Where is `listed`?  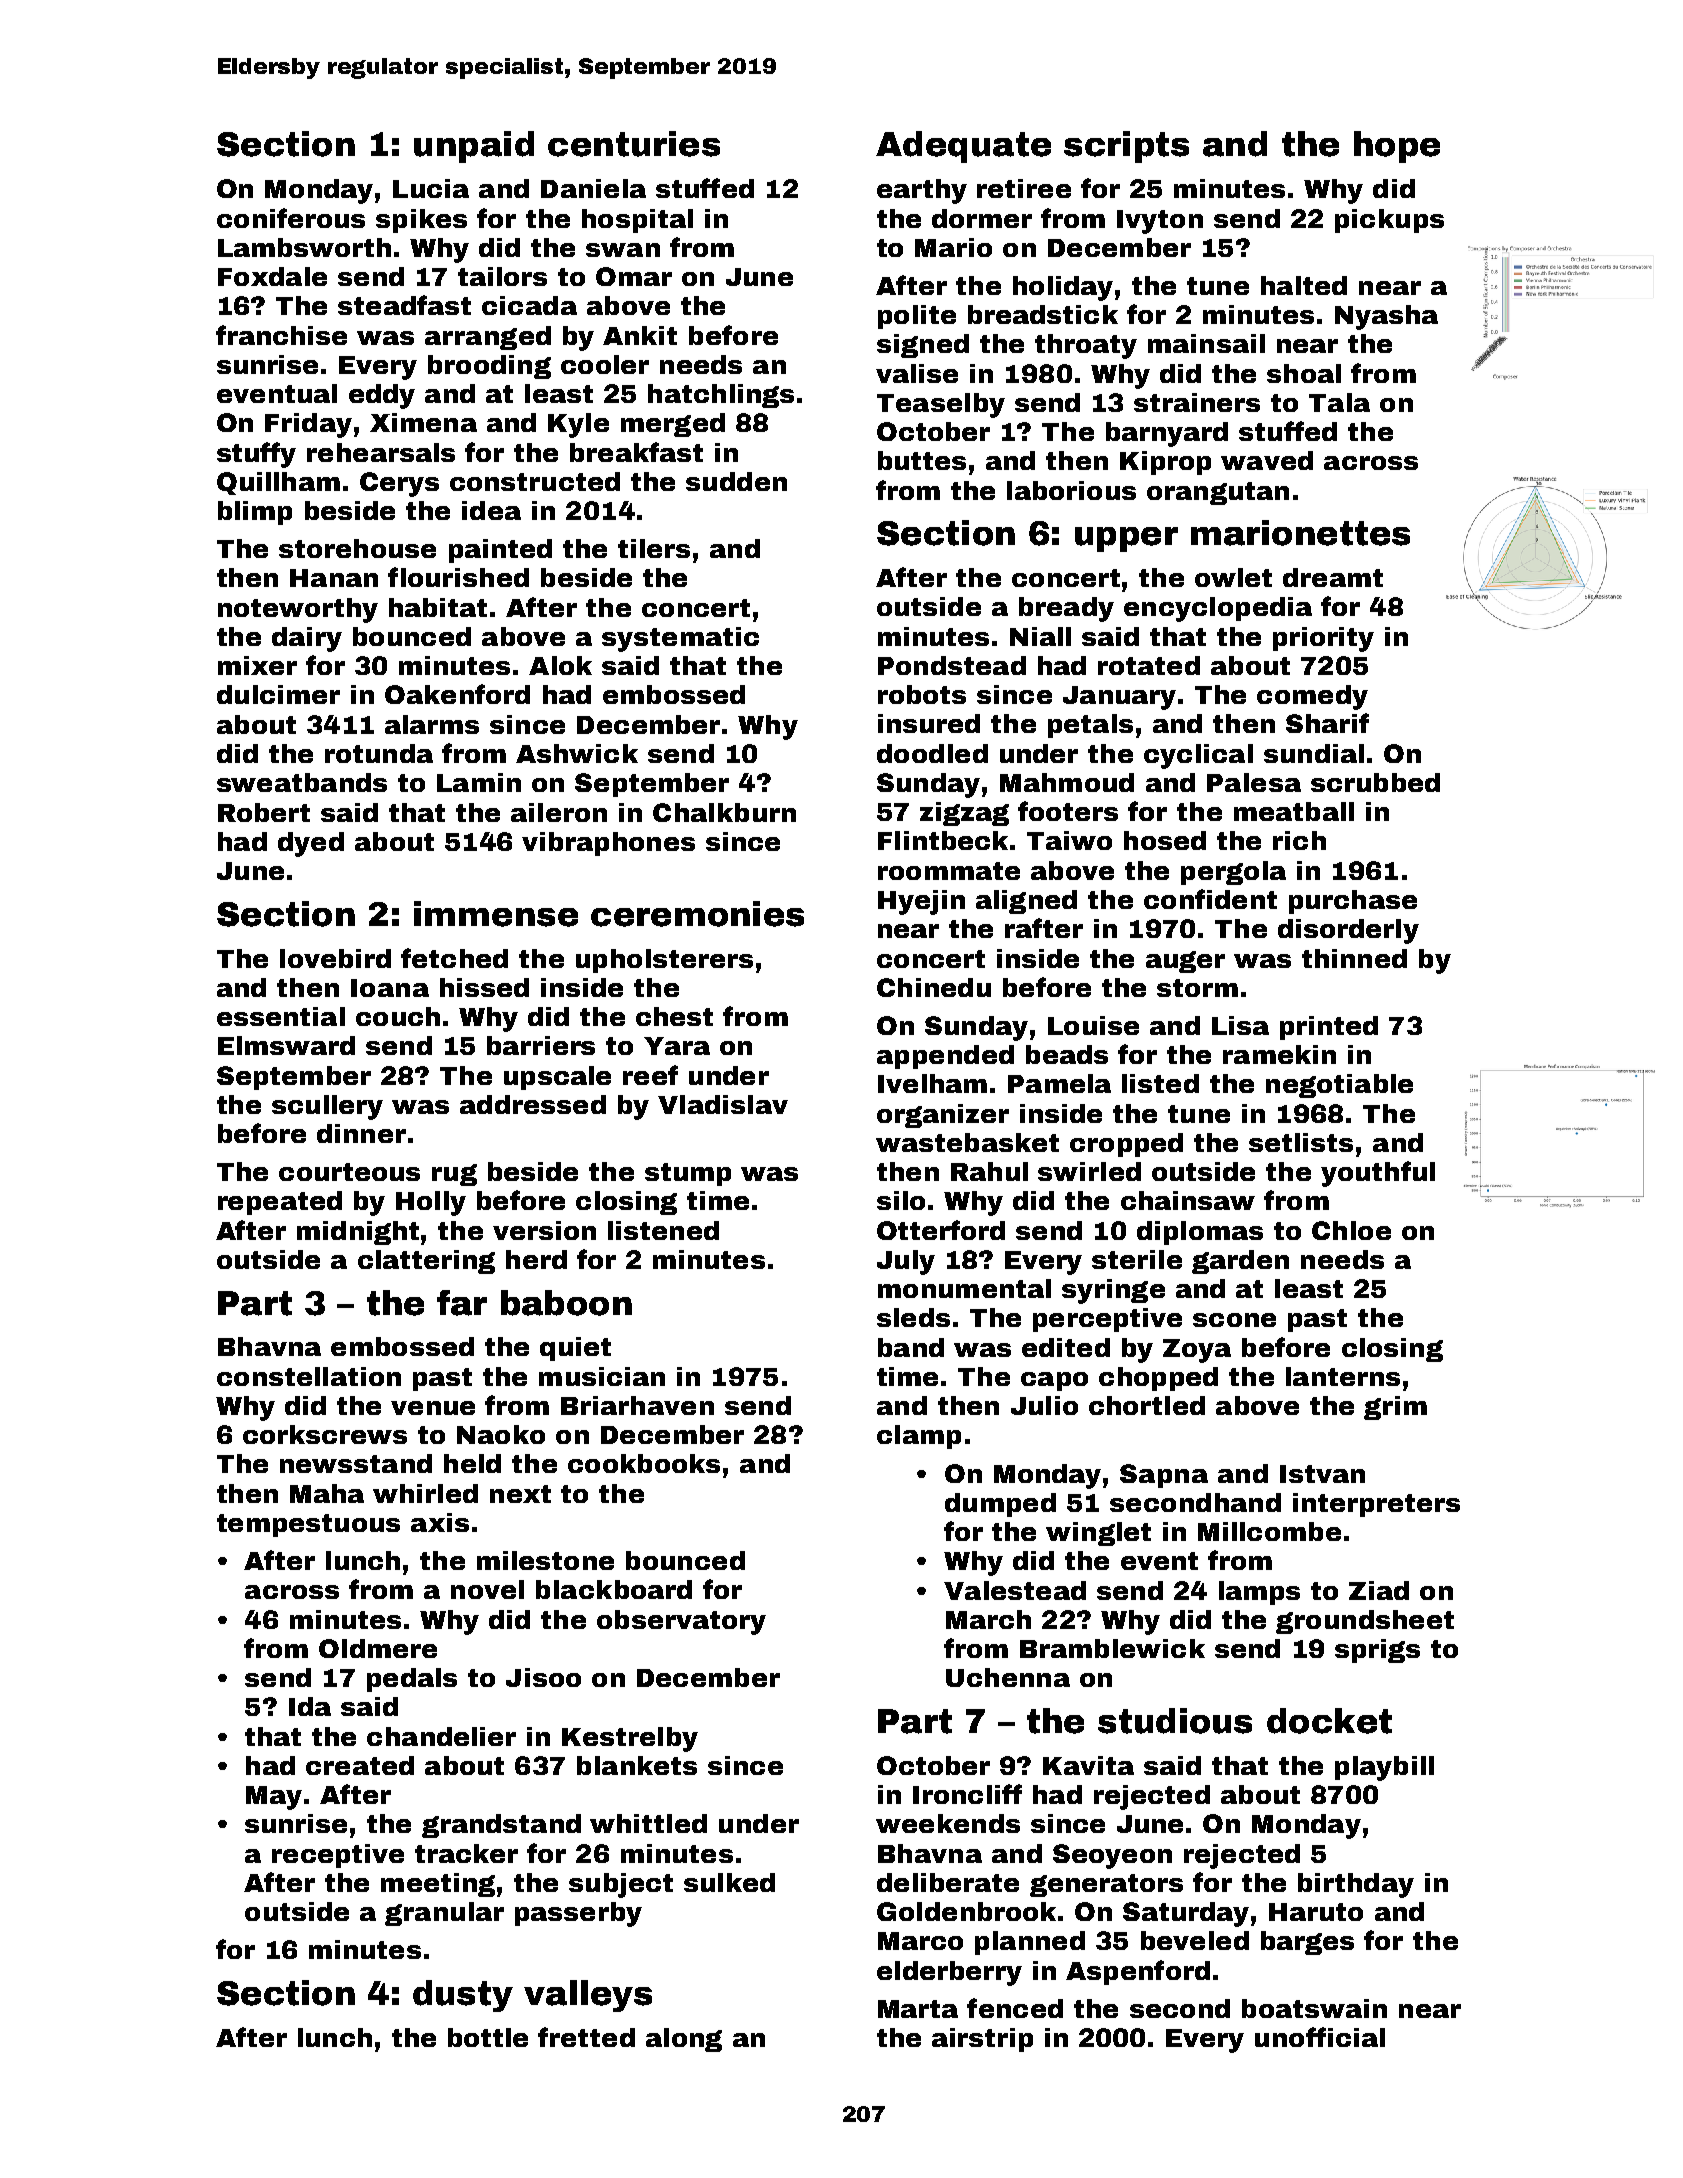
listed is located at coordinates (1160, 1083).
